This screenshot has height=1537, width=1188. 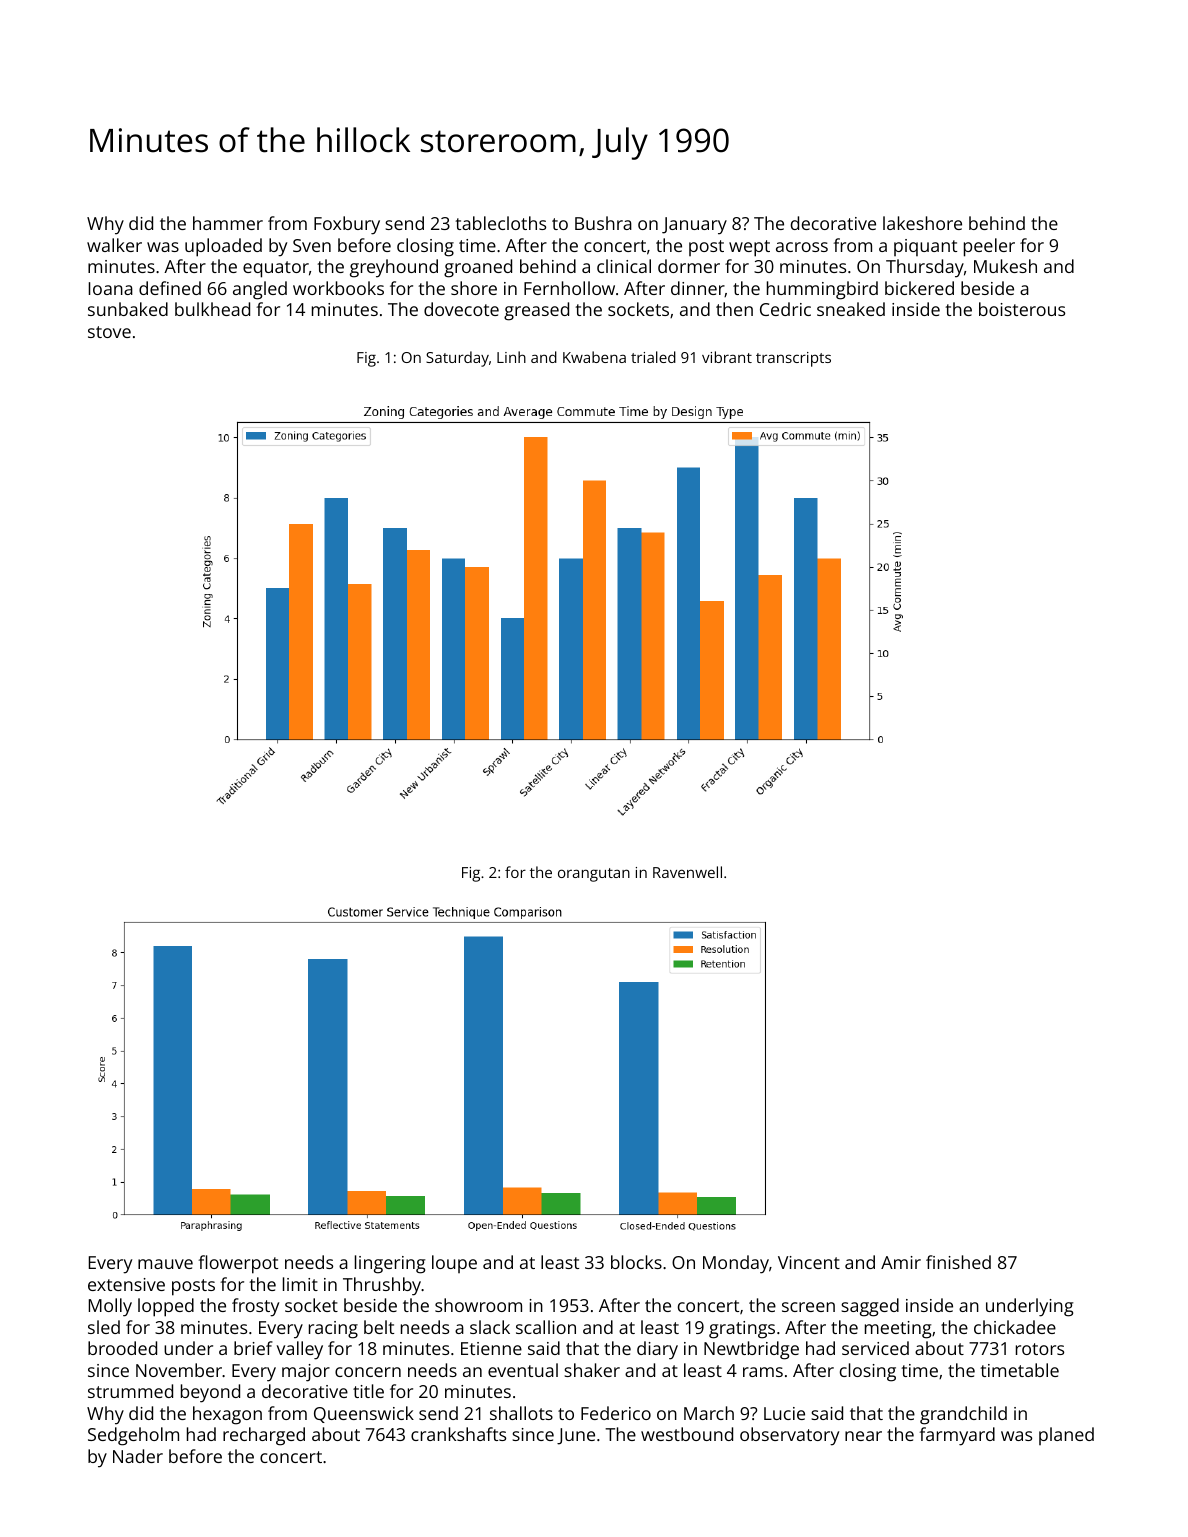 I want to click on piquant, so click(x=925, y=247).
